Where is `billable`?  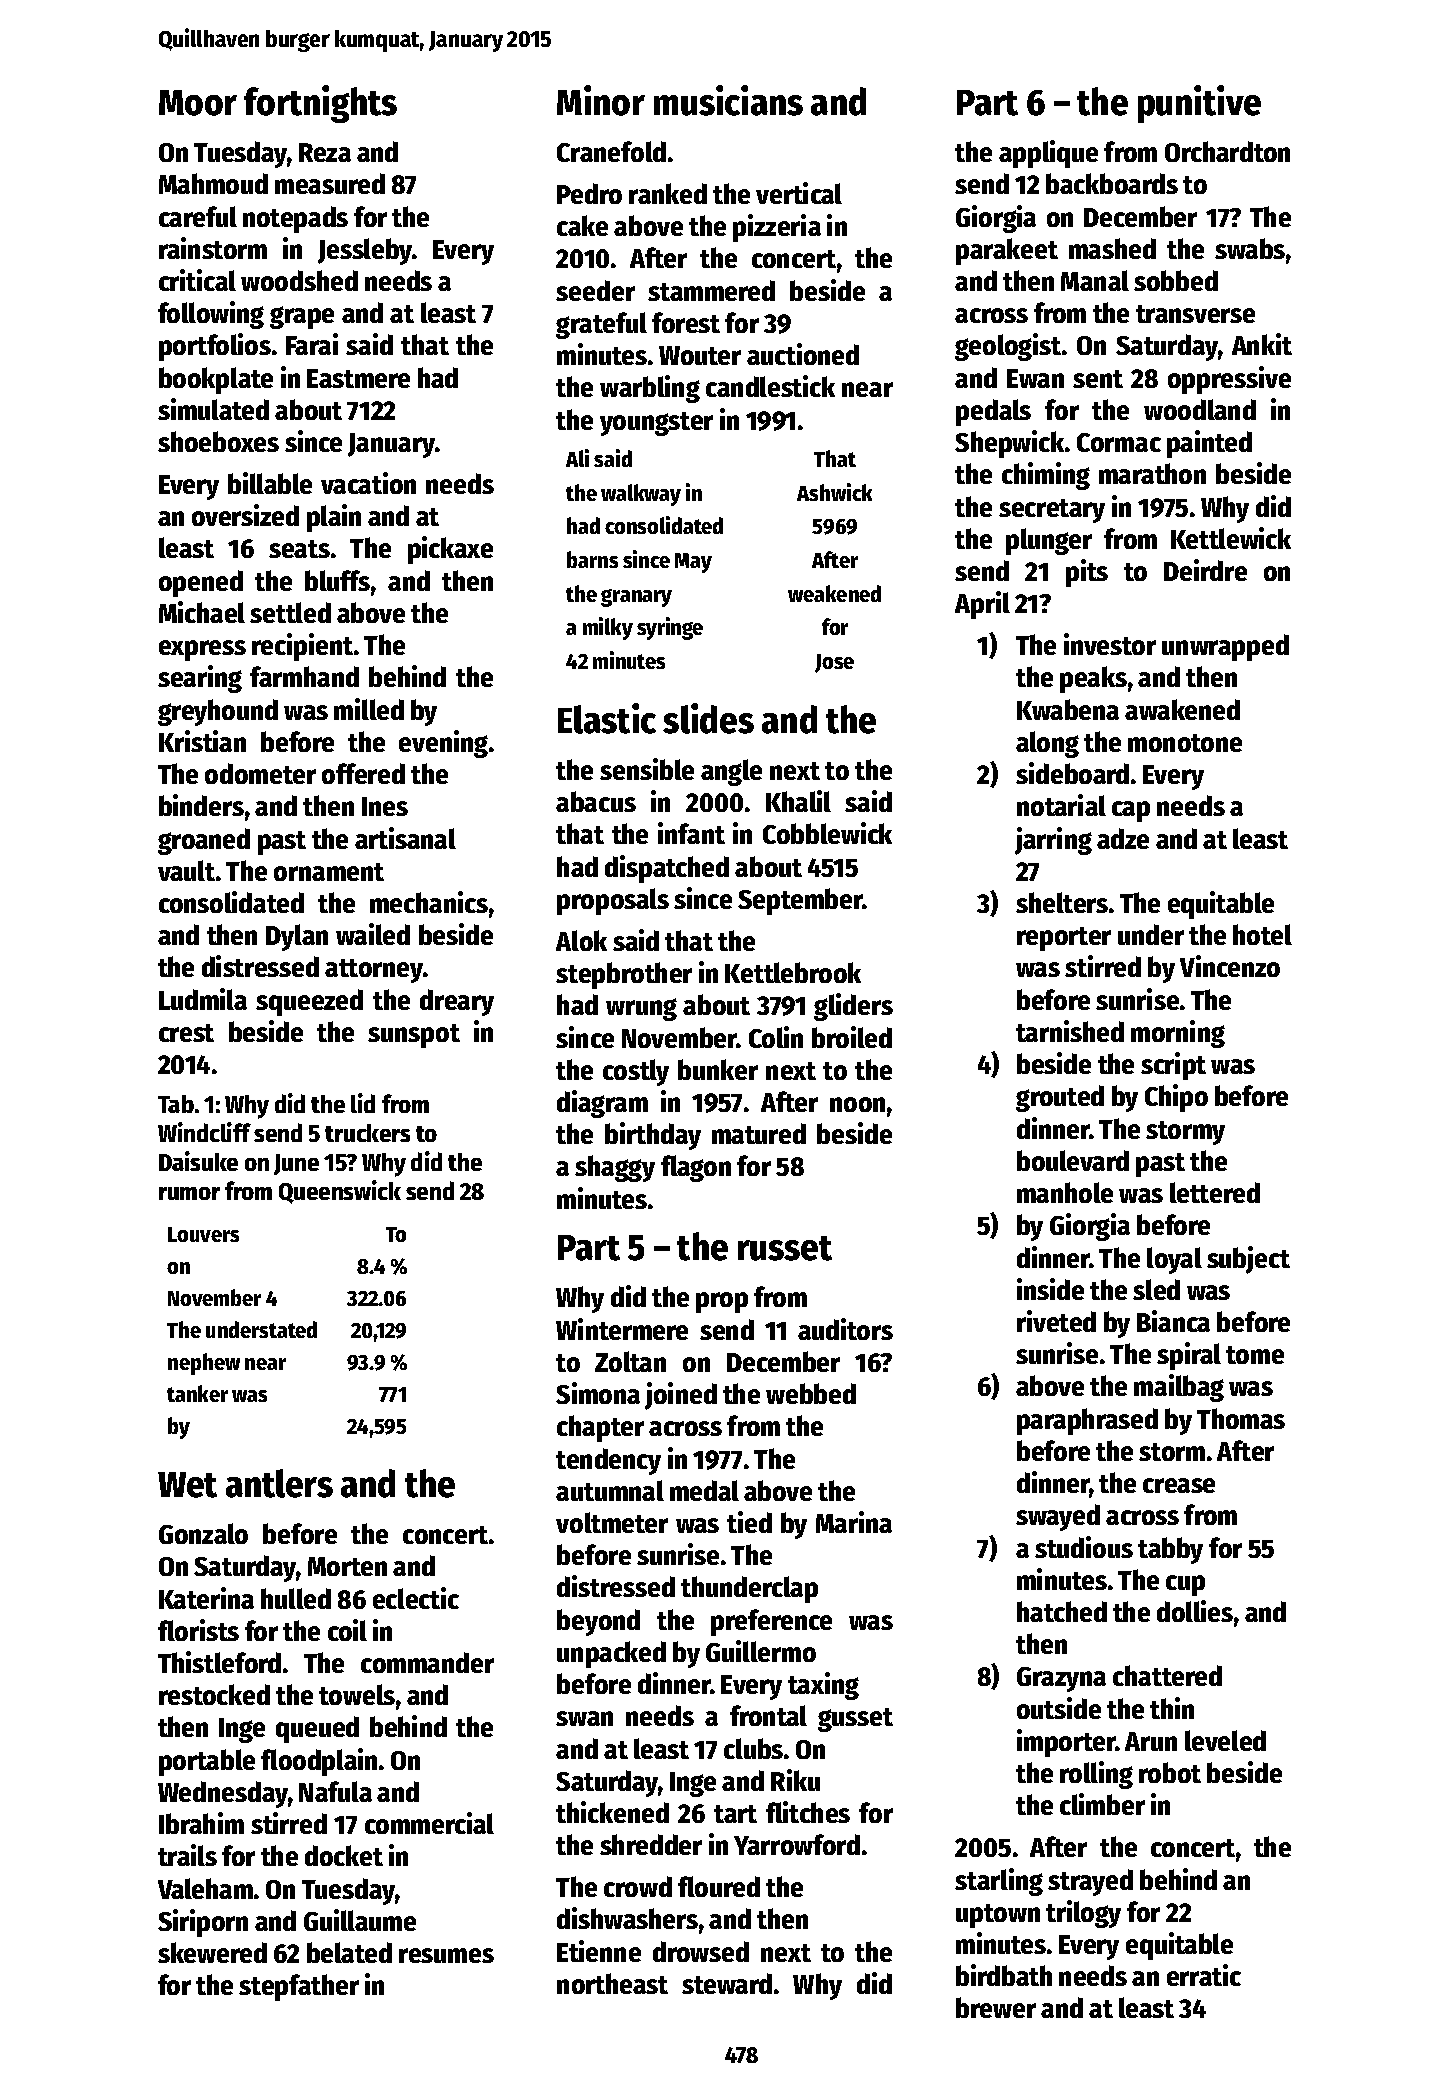
billable is located at coordinates (270, 483).
